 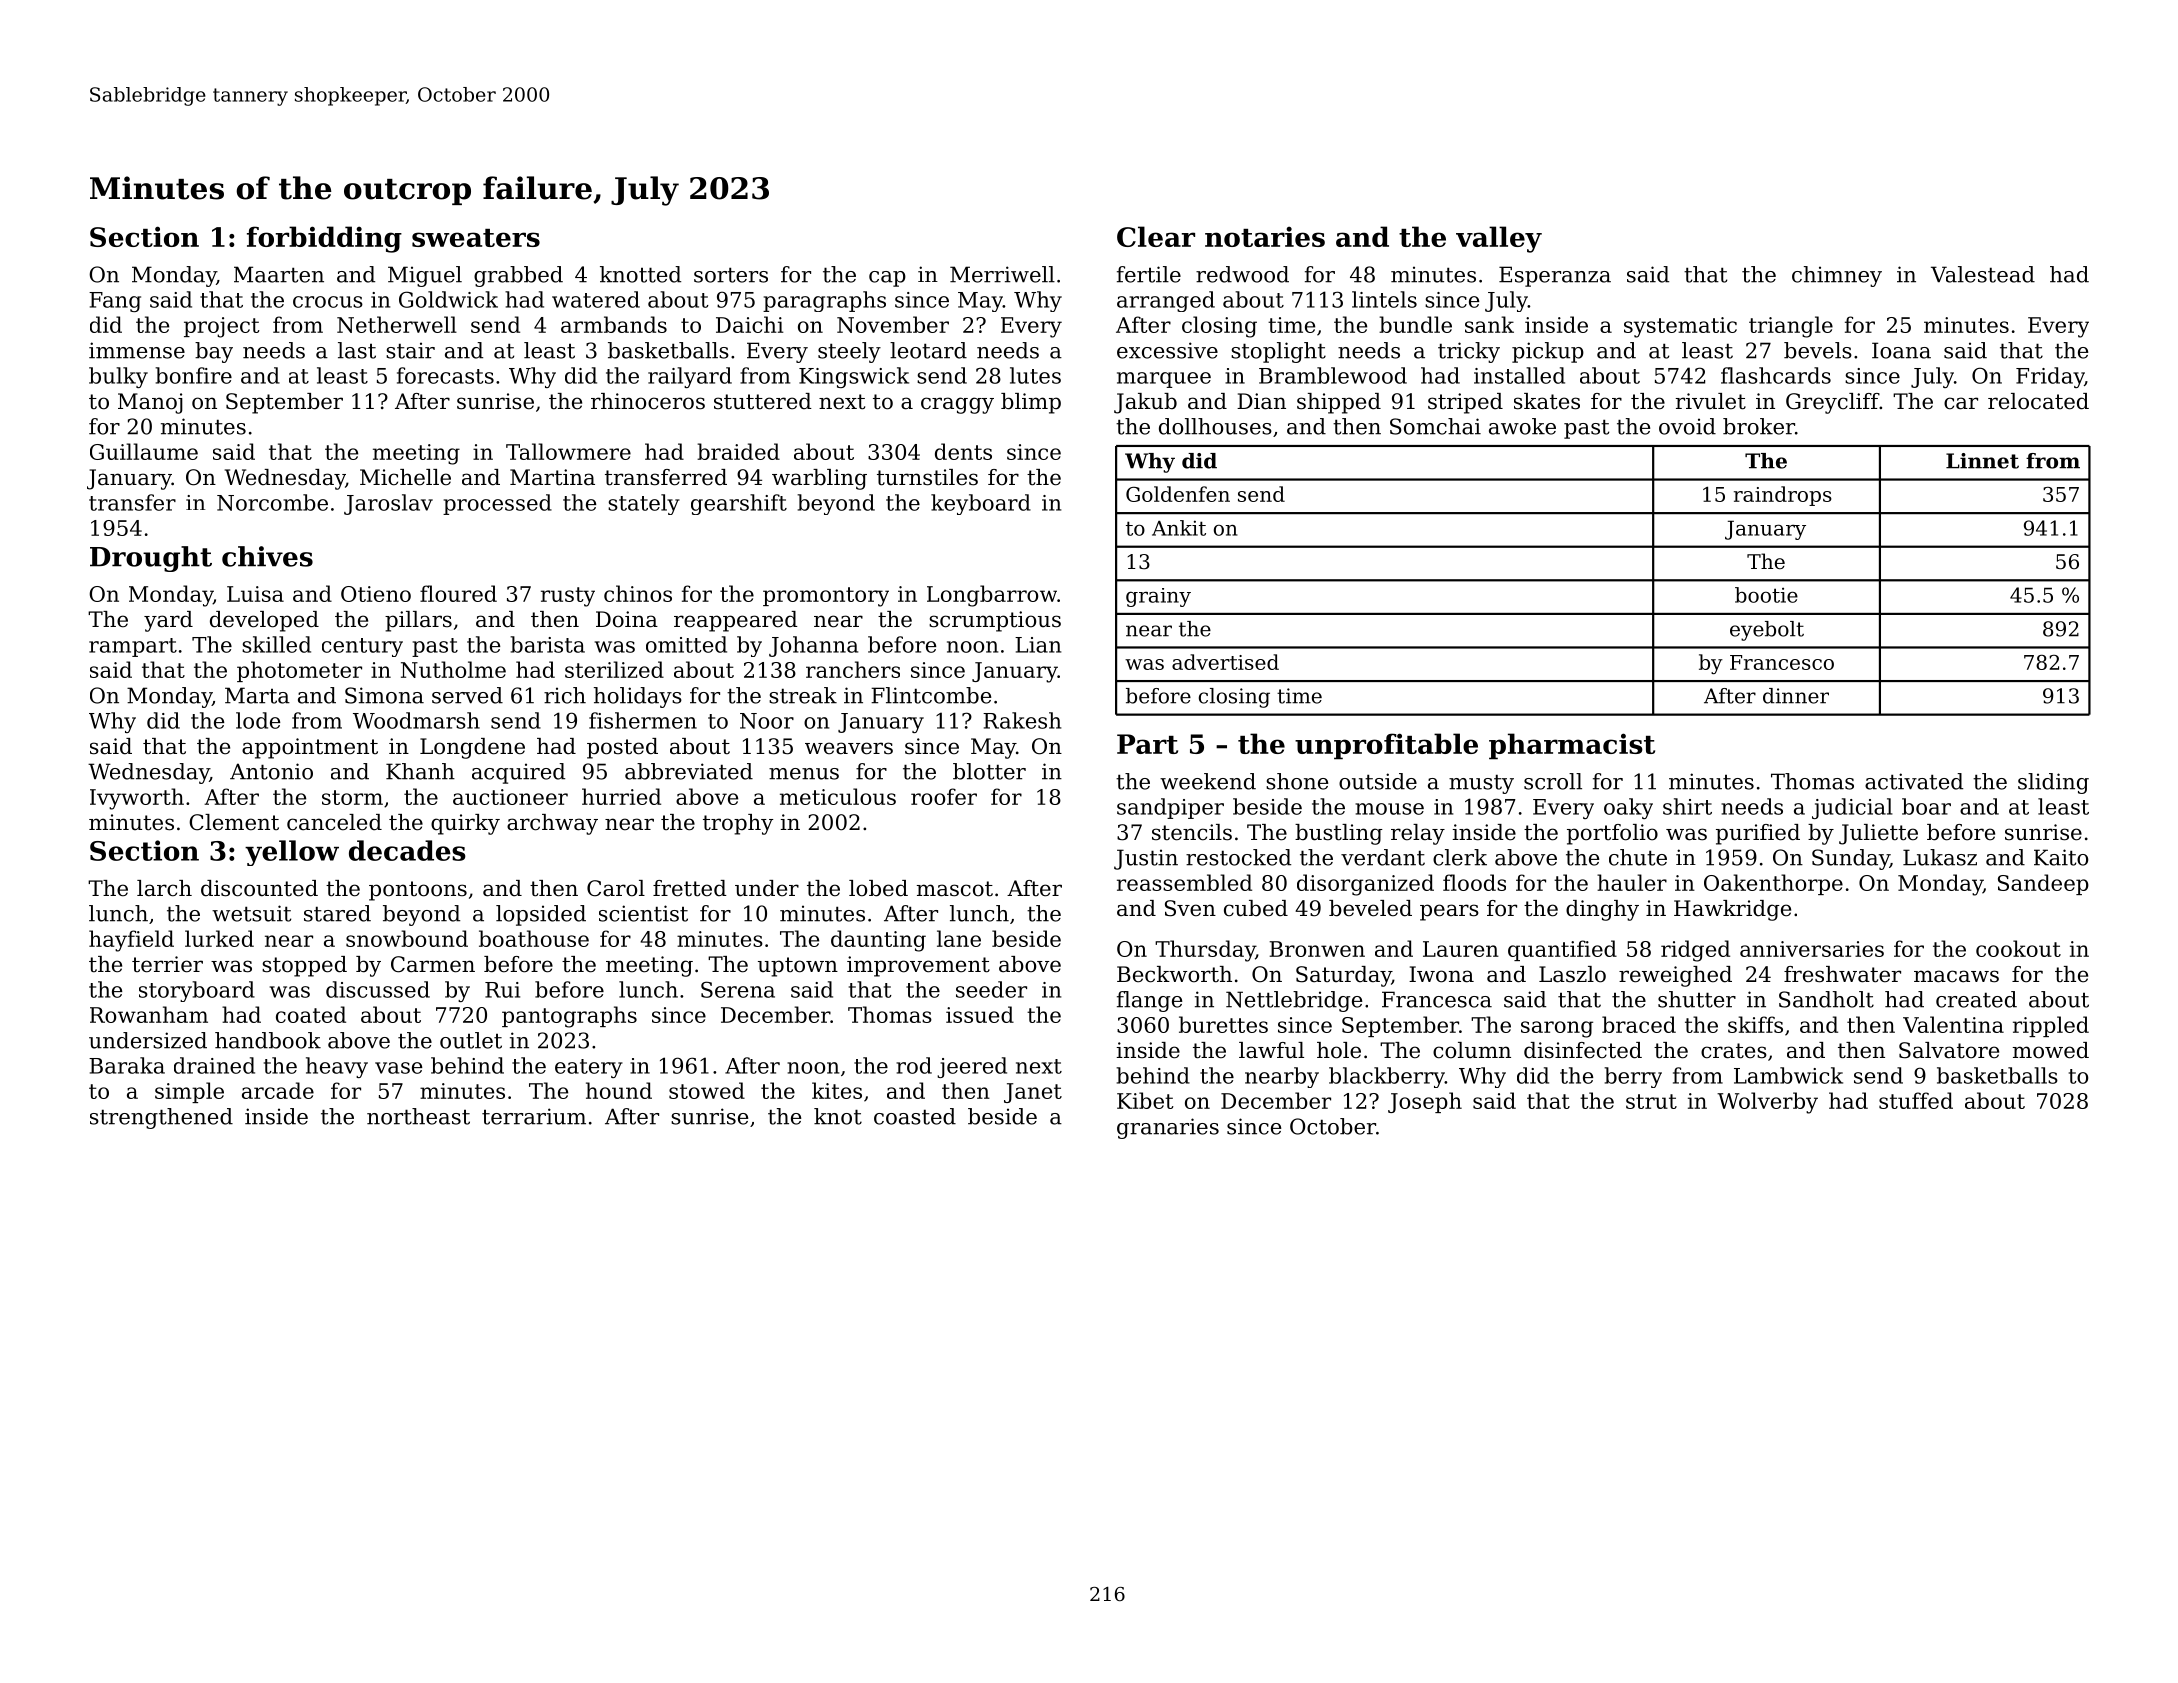 I want to click on dents, so click(x=963, y=451).
